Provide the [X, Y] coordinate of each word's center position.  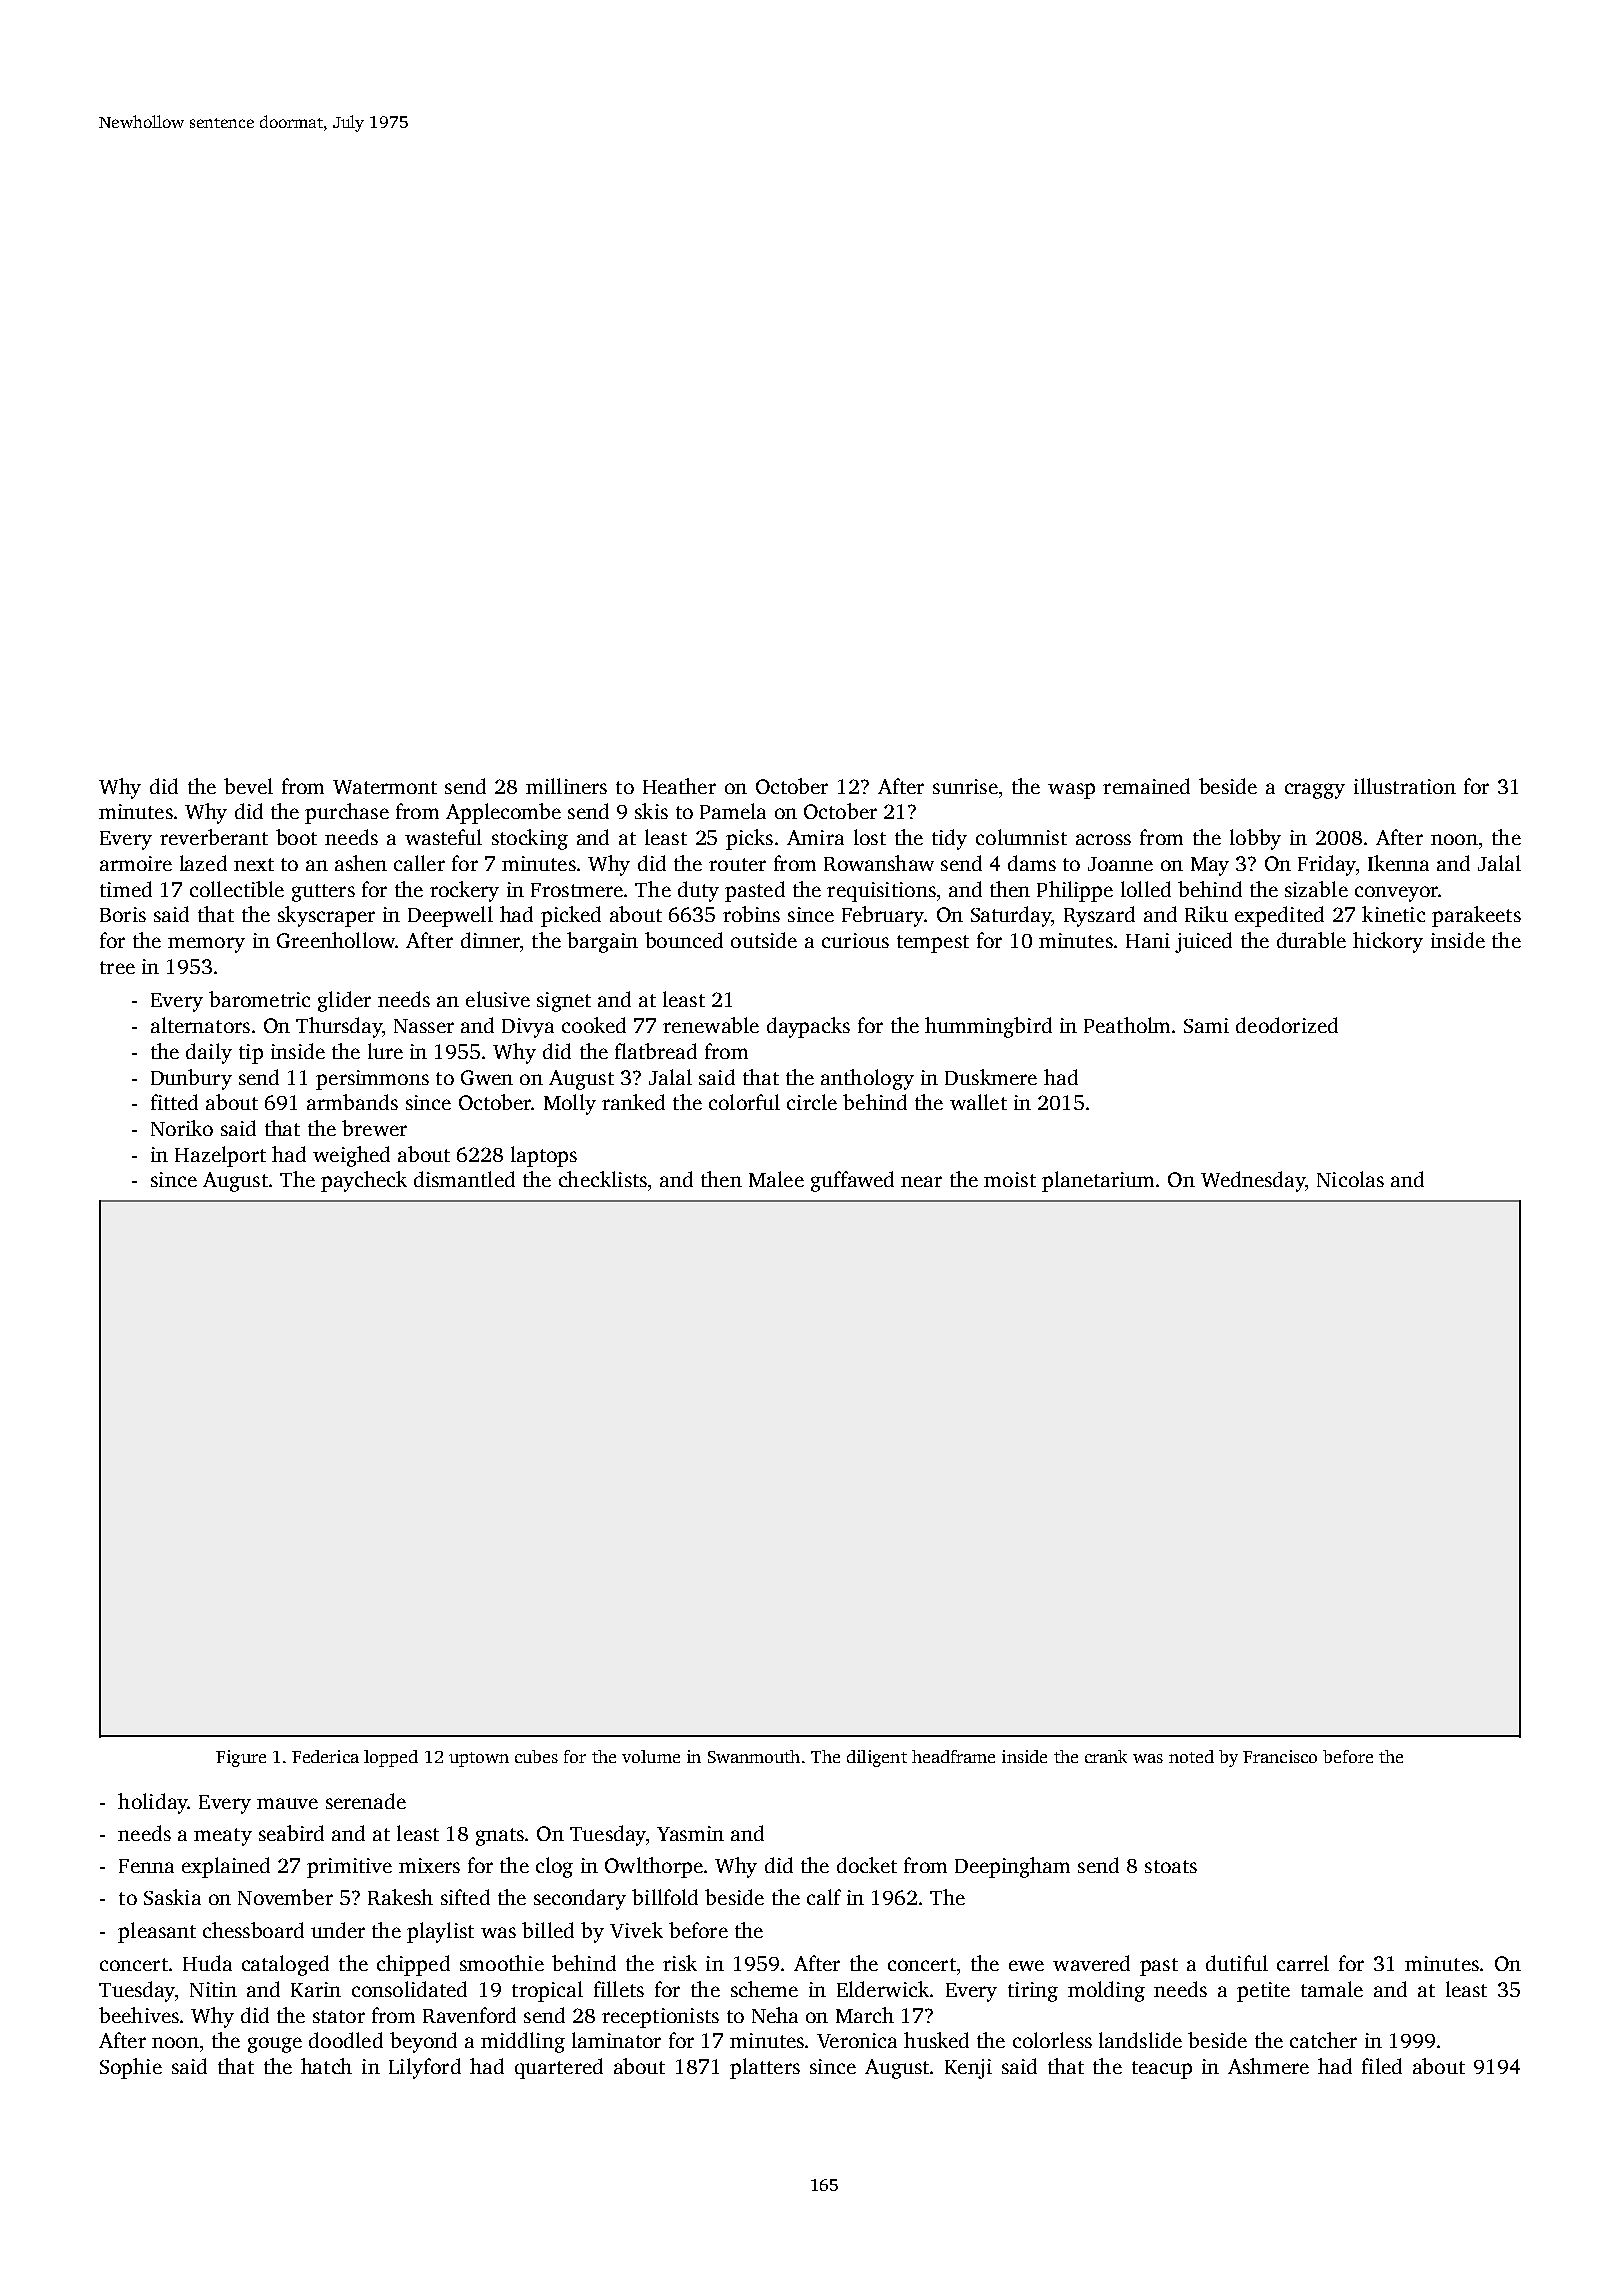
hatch [326, 2066]
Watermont [385, 787]
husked [936, 2040]
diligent [877, 1758]
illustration [1405, 786]
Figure [241, 1758]
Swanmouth [754, 1756]
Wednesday [1253, 1181]
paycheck [364, 1181]
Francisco [1280, 1756]
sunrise [965, 786]
